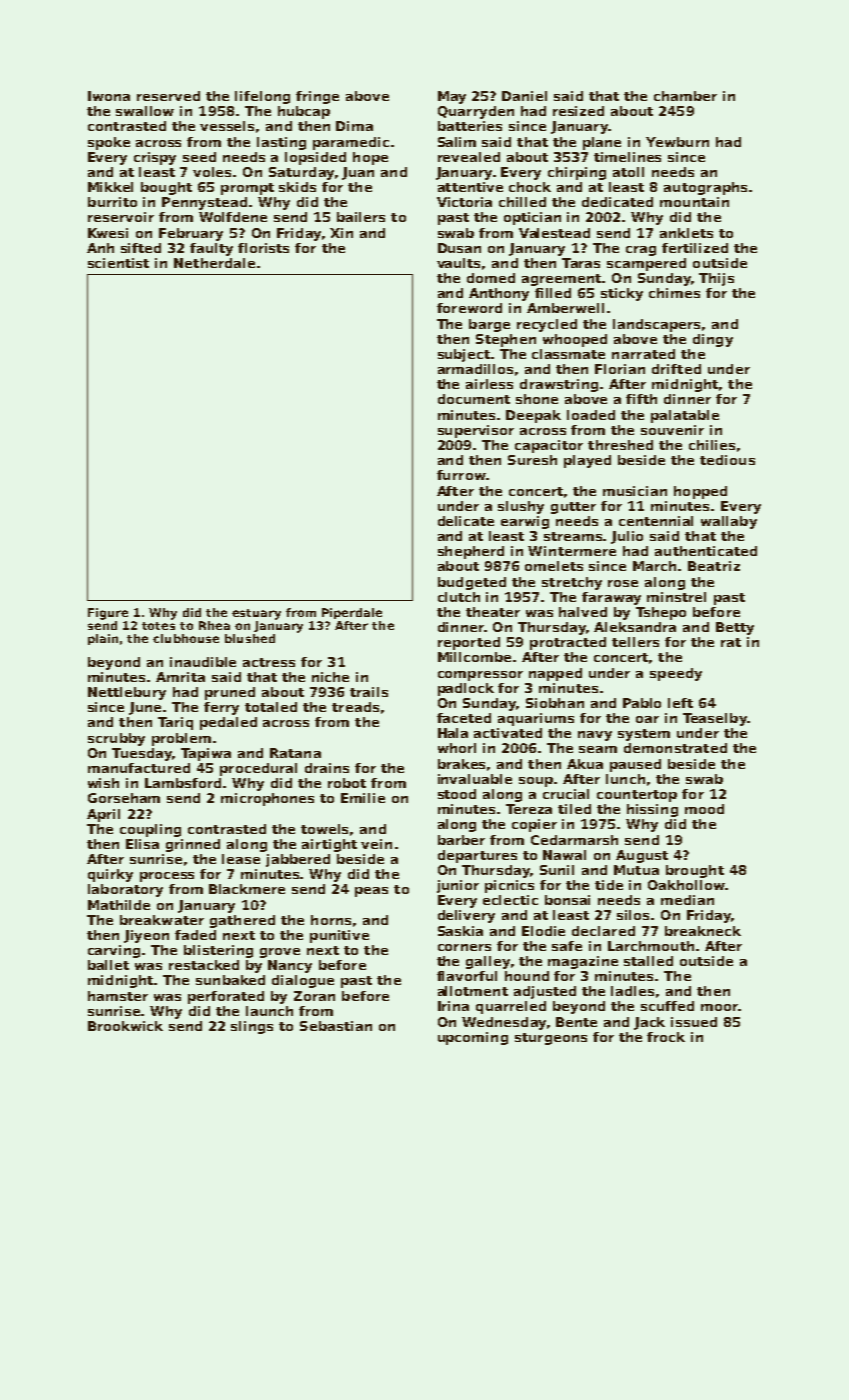  What do you see at coordinates (642, 856) in the screenshot?
I see `August` at bounding box center [642, 856].
